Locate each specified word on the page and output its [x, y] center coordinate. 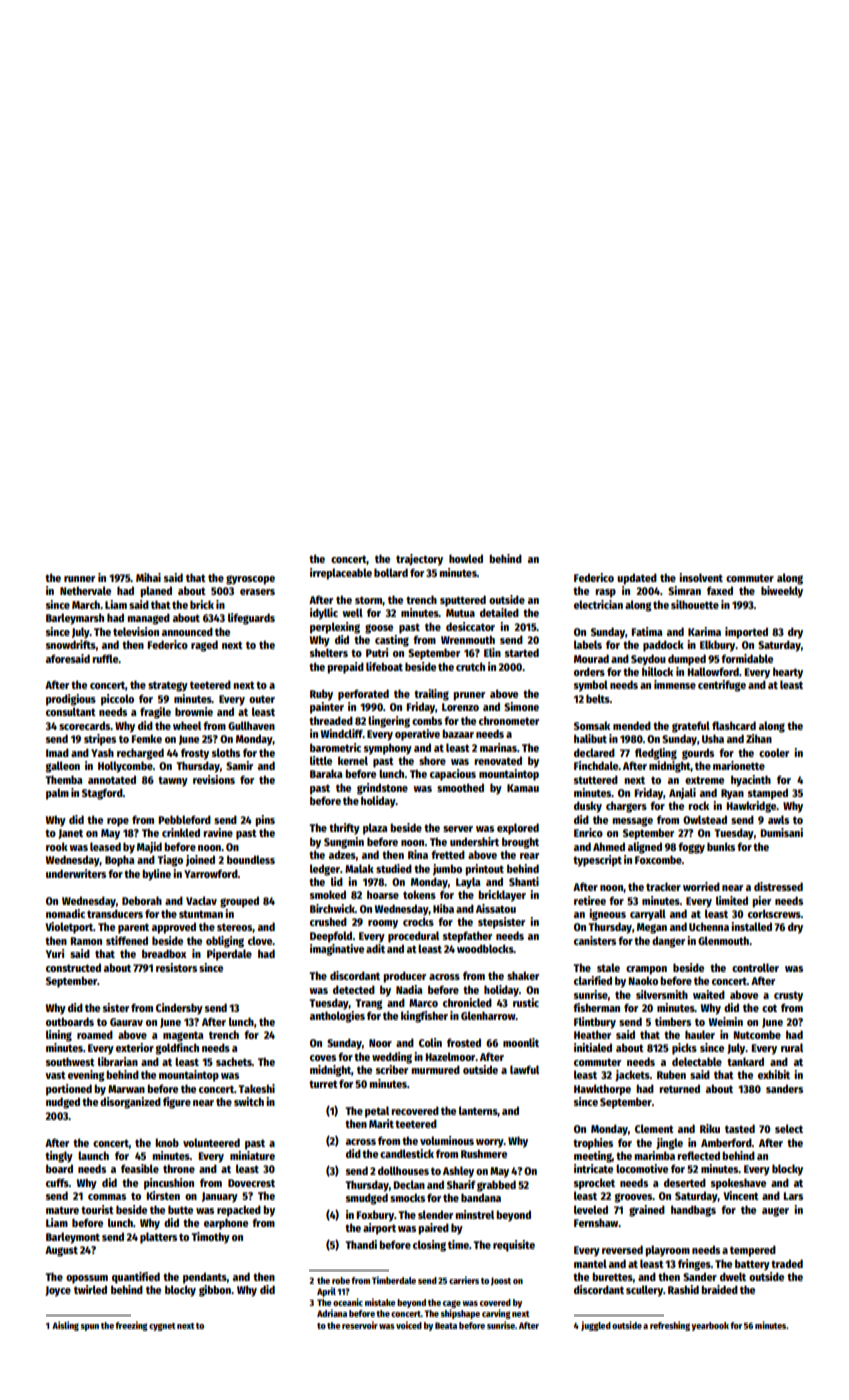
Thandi [361, 1244]
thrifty [344, 829]
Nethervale [85, 590]
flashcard [734, 725]
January [220, 1197]
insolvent [701, 577]
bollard [391, 572]
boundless [251, 859]
